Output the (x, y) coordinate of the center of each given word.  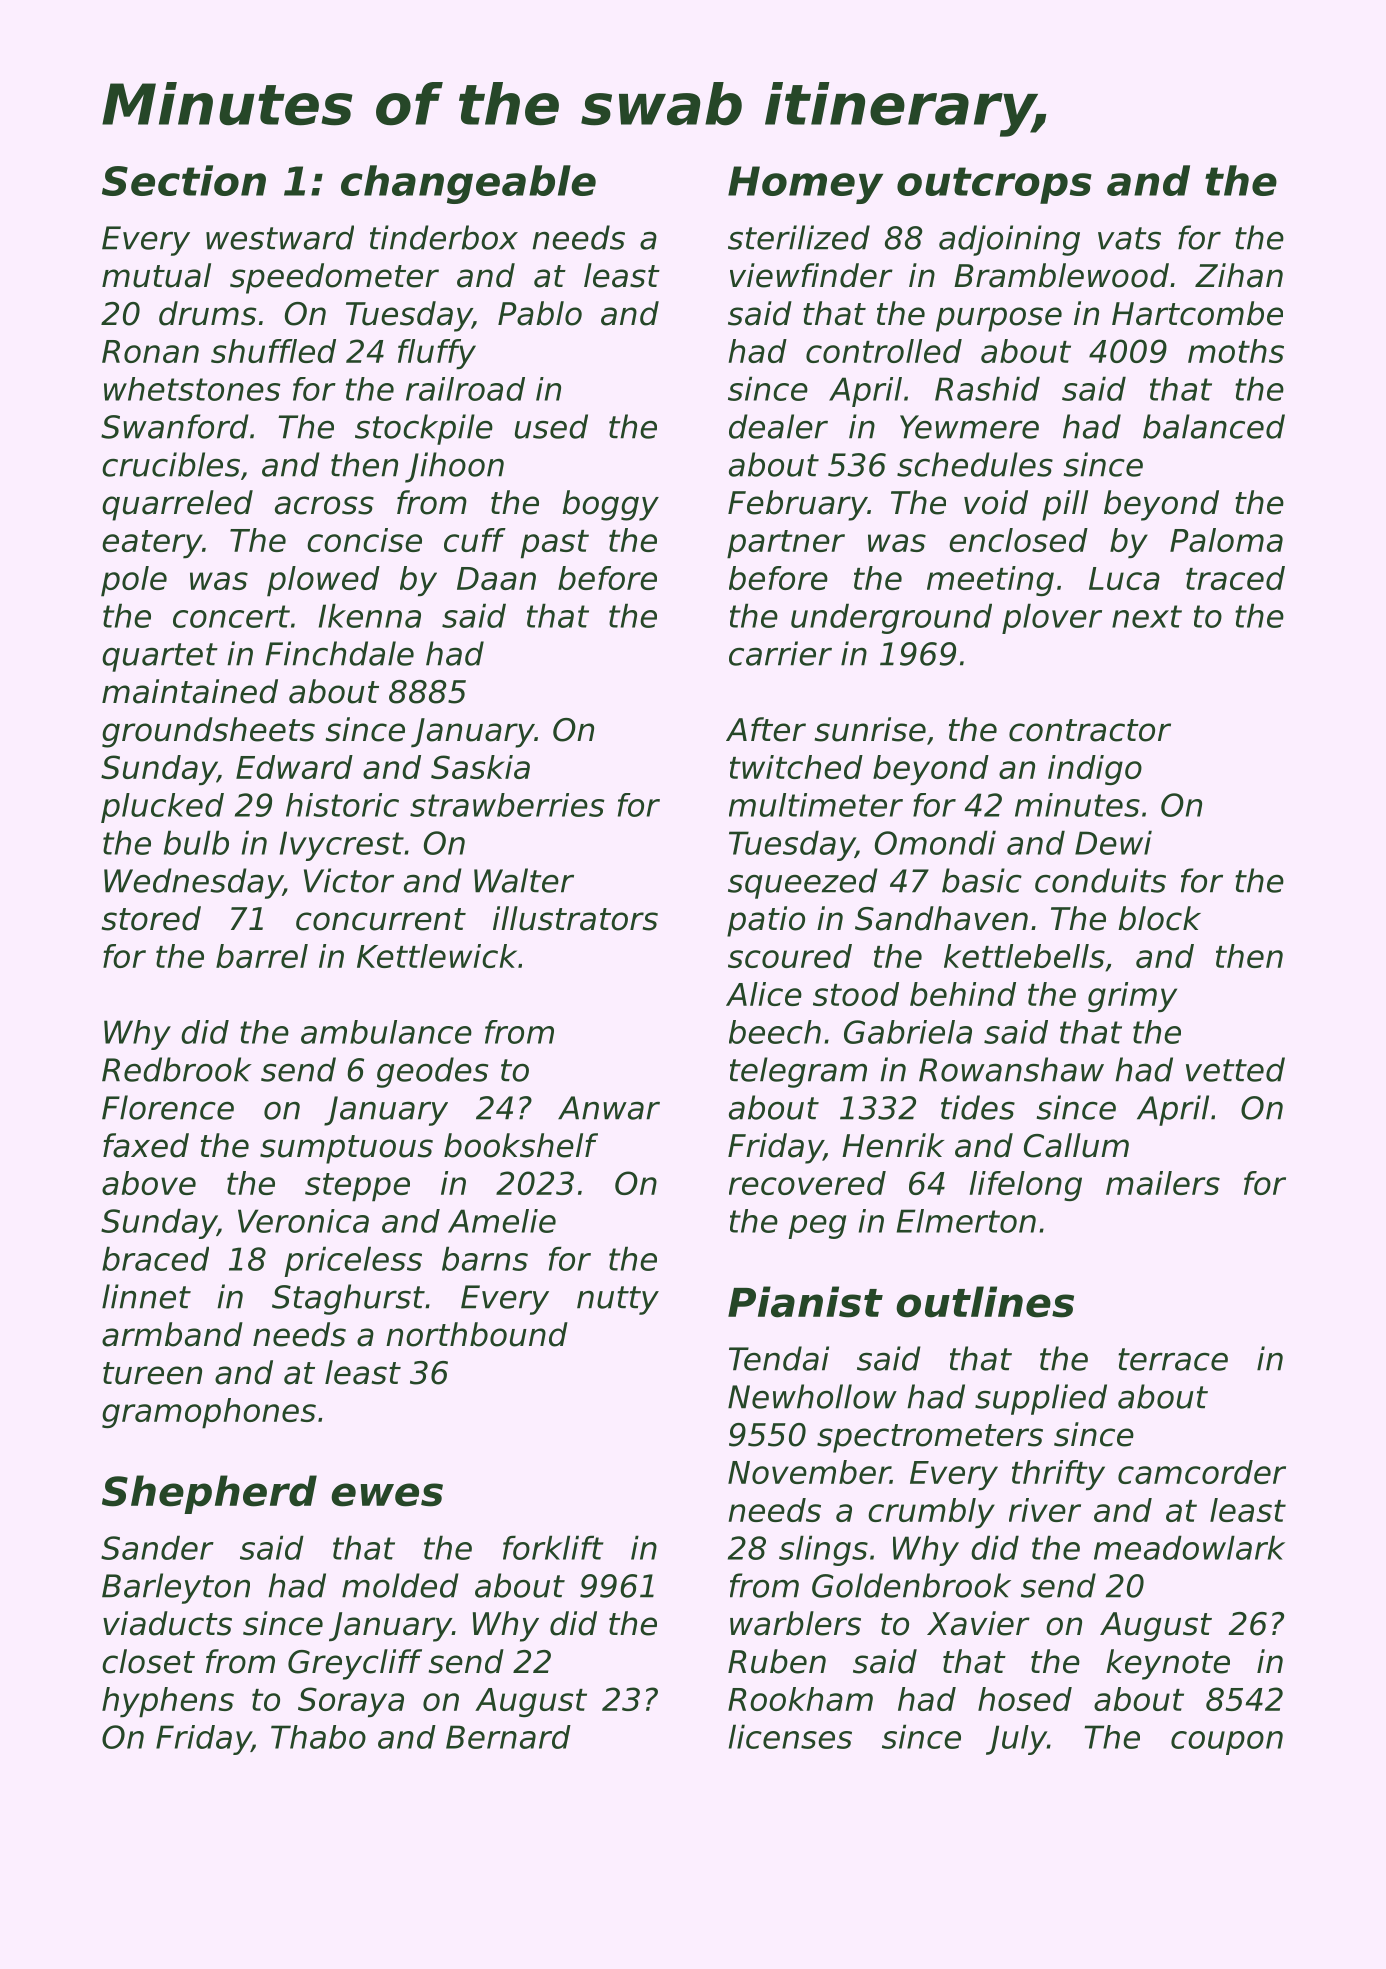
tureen (152, 1373)
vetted (1235, 1069)
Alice (764, 994)
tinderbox (444, 237)
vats (1129, 238)
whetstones (192, 389)
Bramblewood (1061, 275)
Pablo (540, 313)
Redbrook (177, 1069)
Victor (349, 880)
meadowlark (1189, 1547)
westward (280, 237)
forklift (553, 1547)
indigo (1095, 770)
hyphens (168, 1702)
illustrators (575, 918)
